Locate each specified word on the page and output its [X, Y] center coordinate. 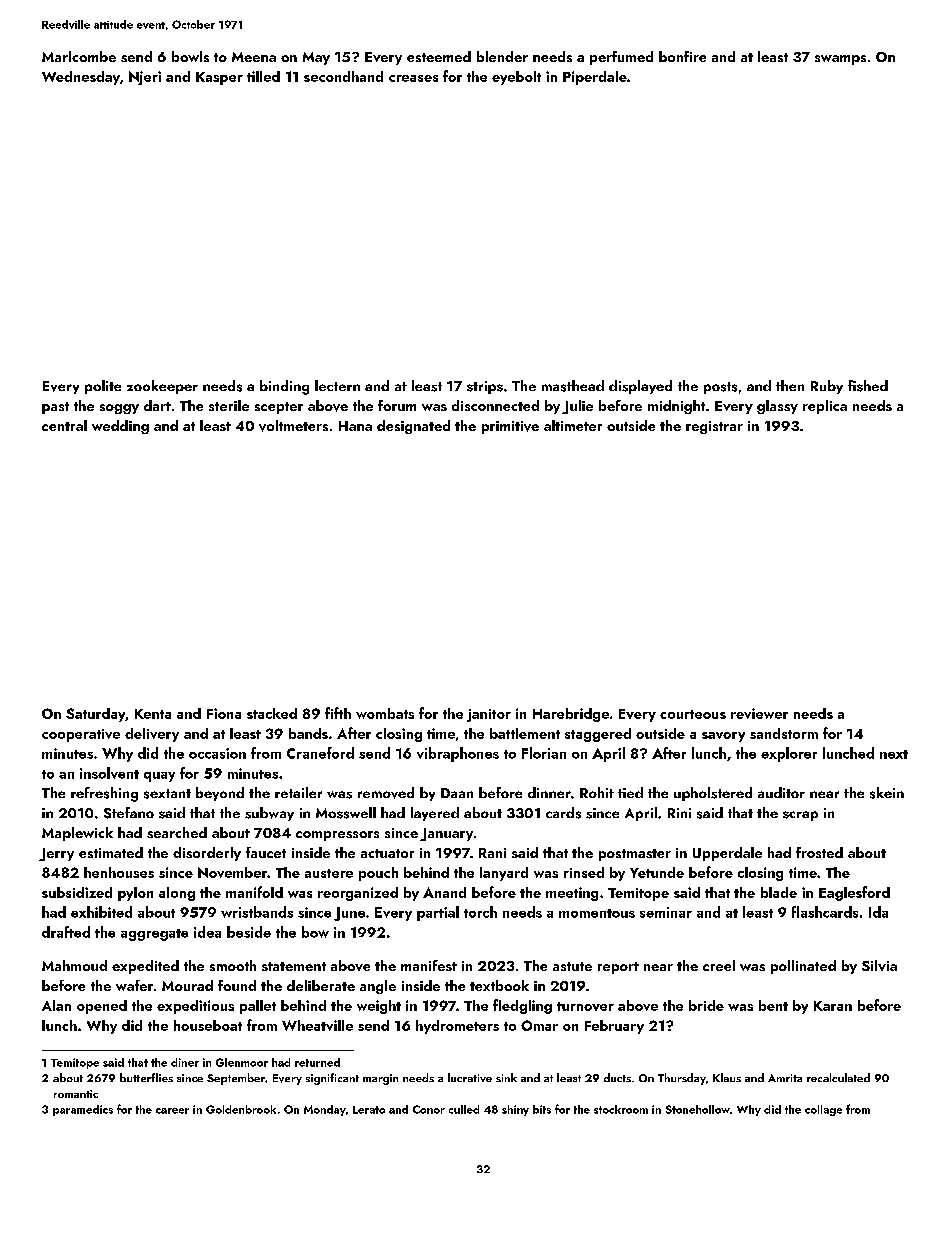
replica [825, 407]
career [172, 1111]
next [894, 754]
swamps [840, 60]
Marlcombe [79, 56]
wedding [120, 427]
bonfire [682, 56]
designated [413, 427]
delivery [152, 735]
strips [485, 387]
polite [103, 387]
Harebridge [571, 715]
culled [464, 1109]
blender [502, 56]
